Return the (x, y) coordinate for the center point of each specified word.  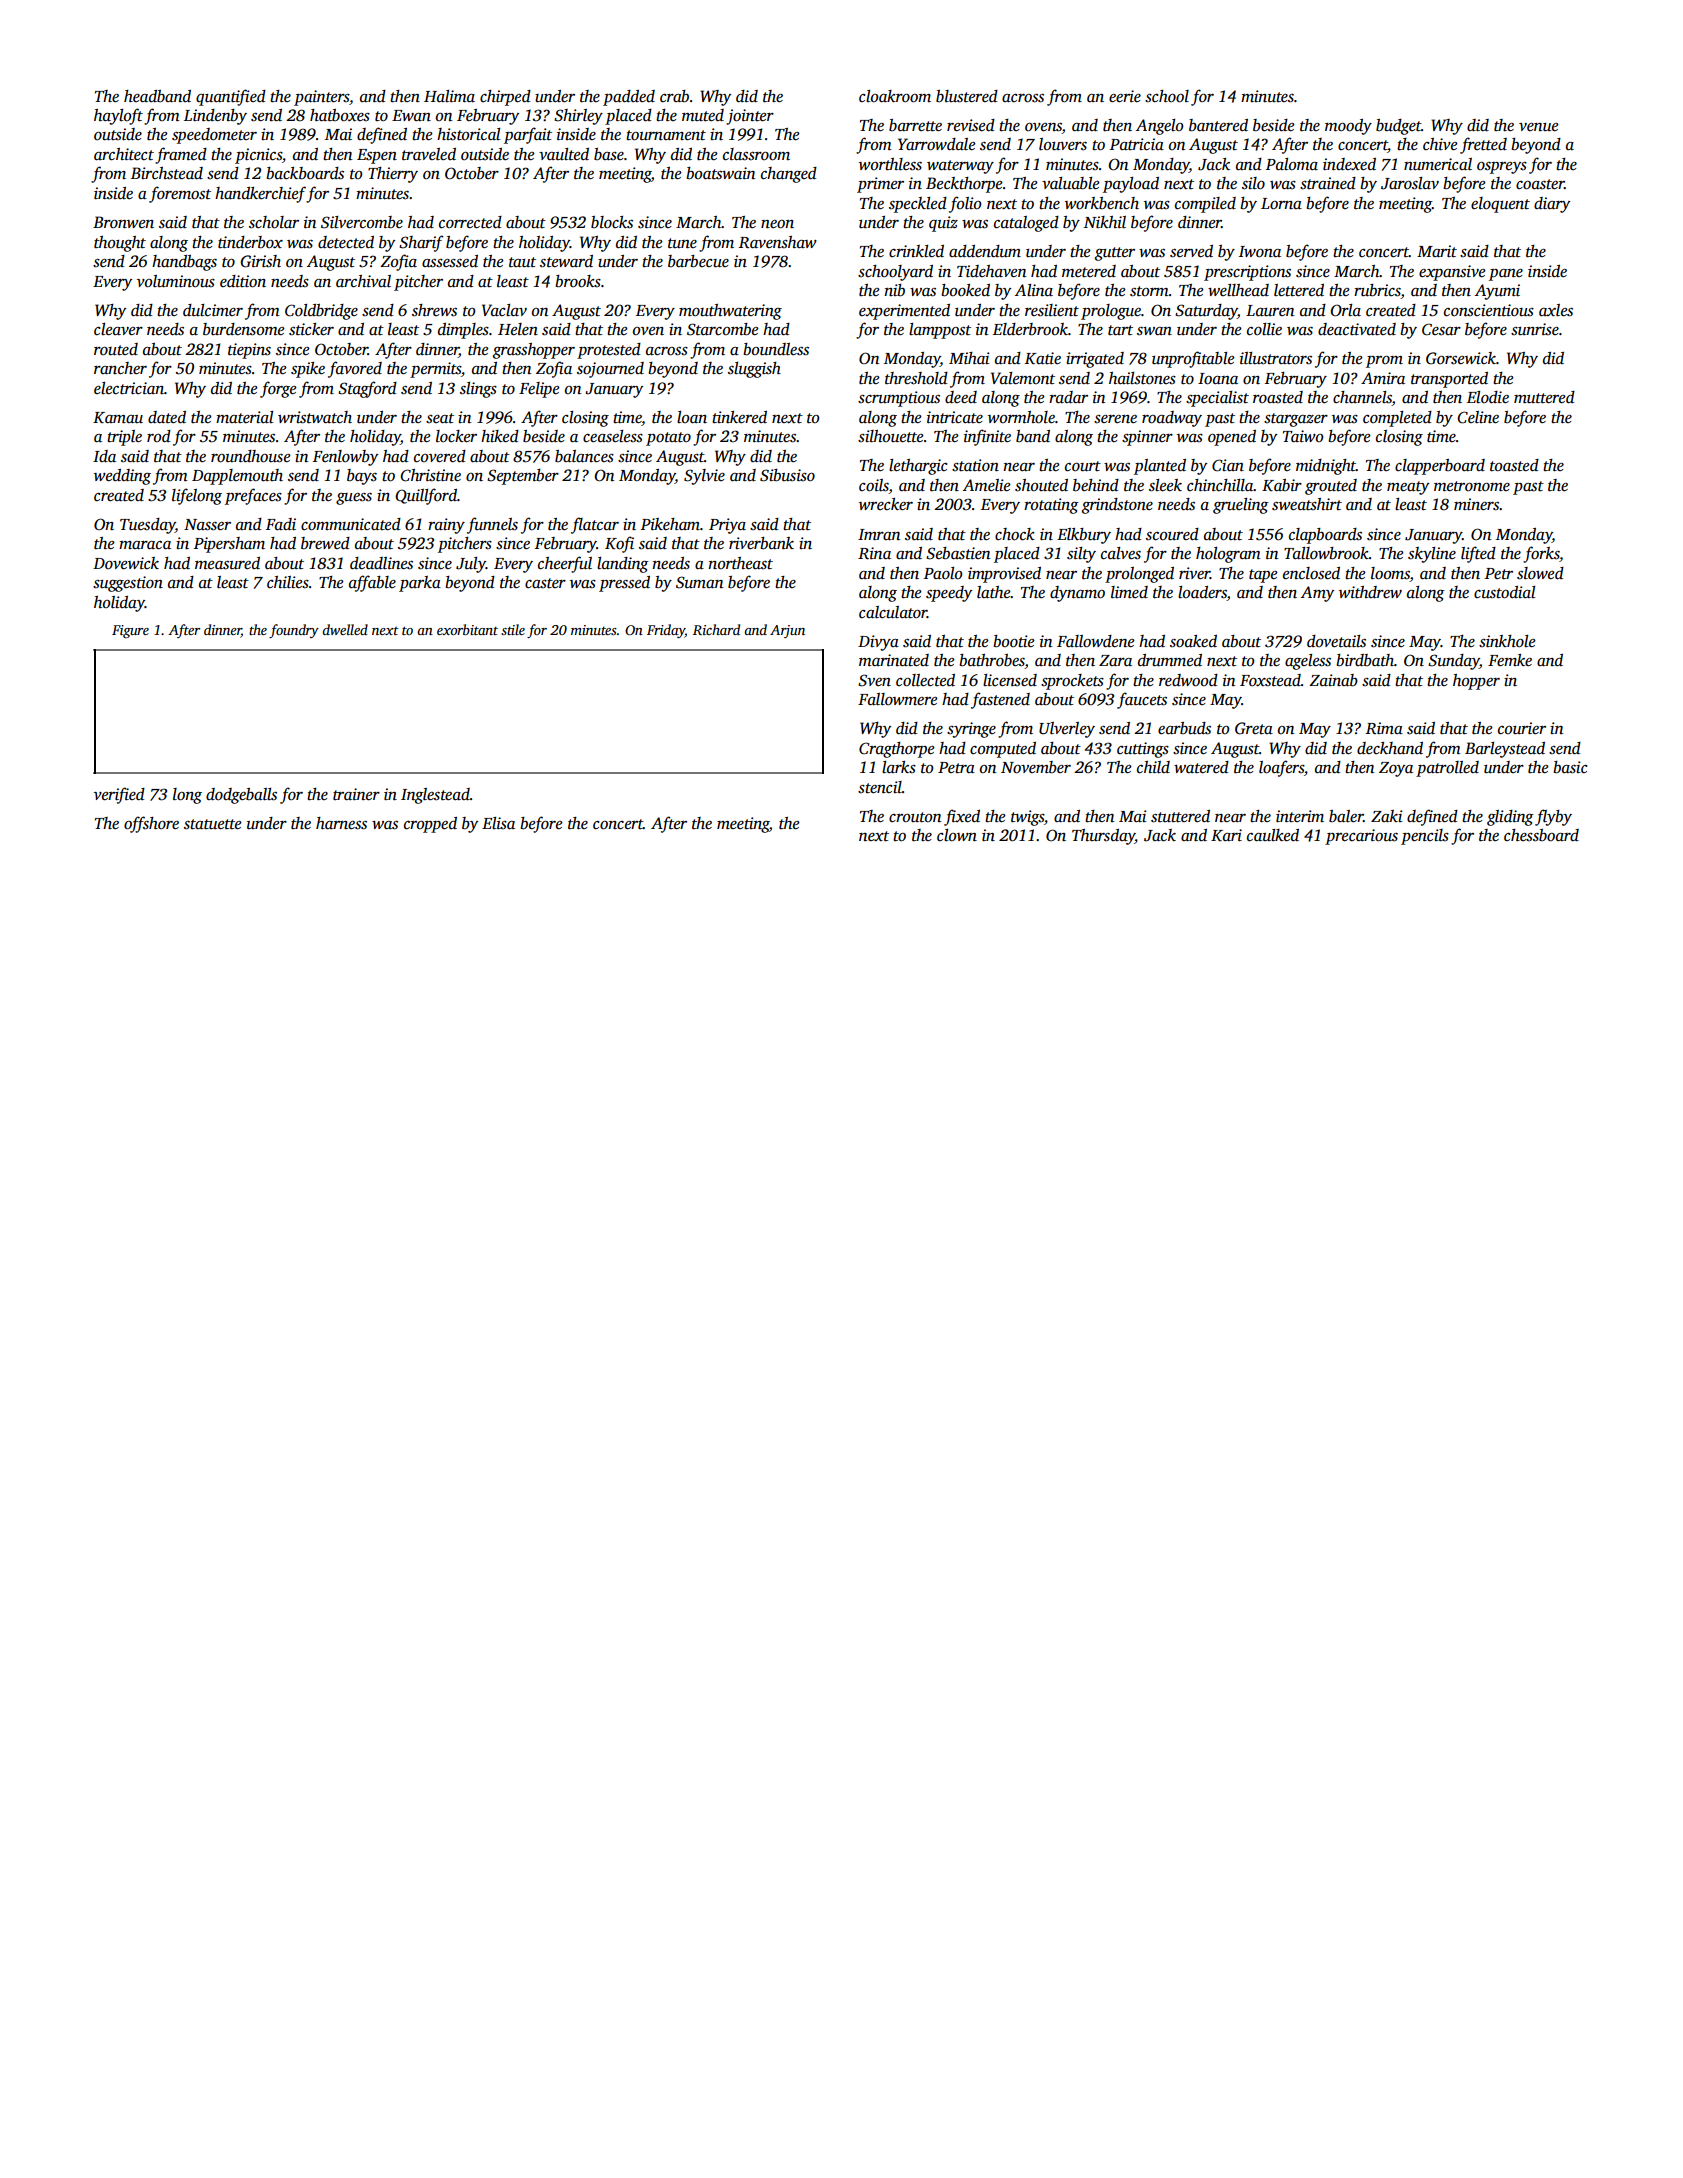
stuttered (1180, 816)
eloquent (1500, 205)
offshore (151, 824)
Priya (727, 526)
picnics (258, 156)
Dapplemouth (237, 477)
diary (1552, 205)
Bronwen (123, 222)
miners (1476, 504)
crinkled (916, 251)
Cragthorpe (897, 750)
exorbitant (467, 629)
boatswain (720, 173)
